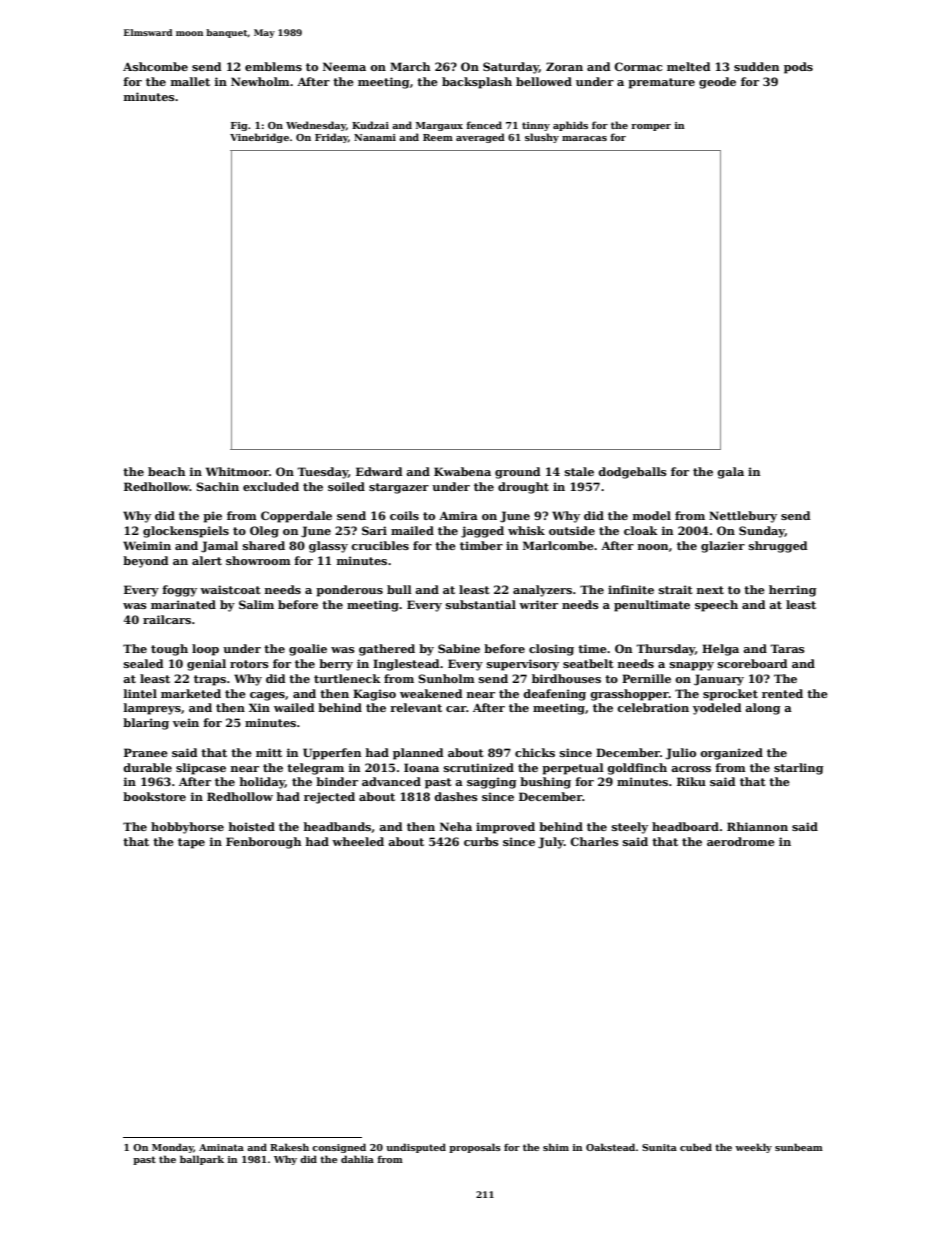  What do you see at coordinates (717, 83) in the image?
I see `geode` at bounding box center [717, 83].
